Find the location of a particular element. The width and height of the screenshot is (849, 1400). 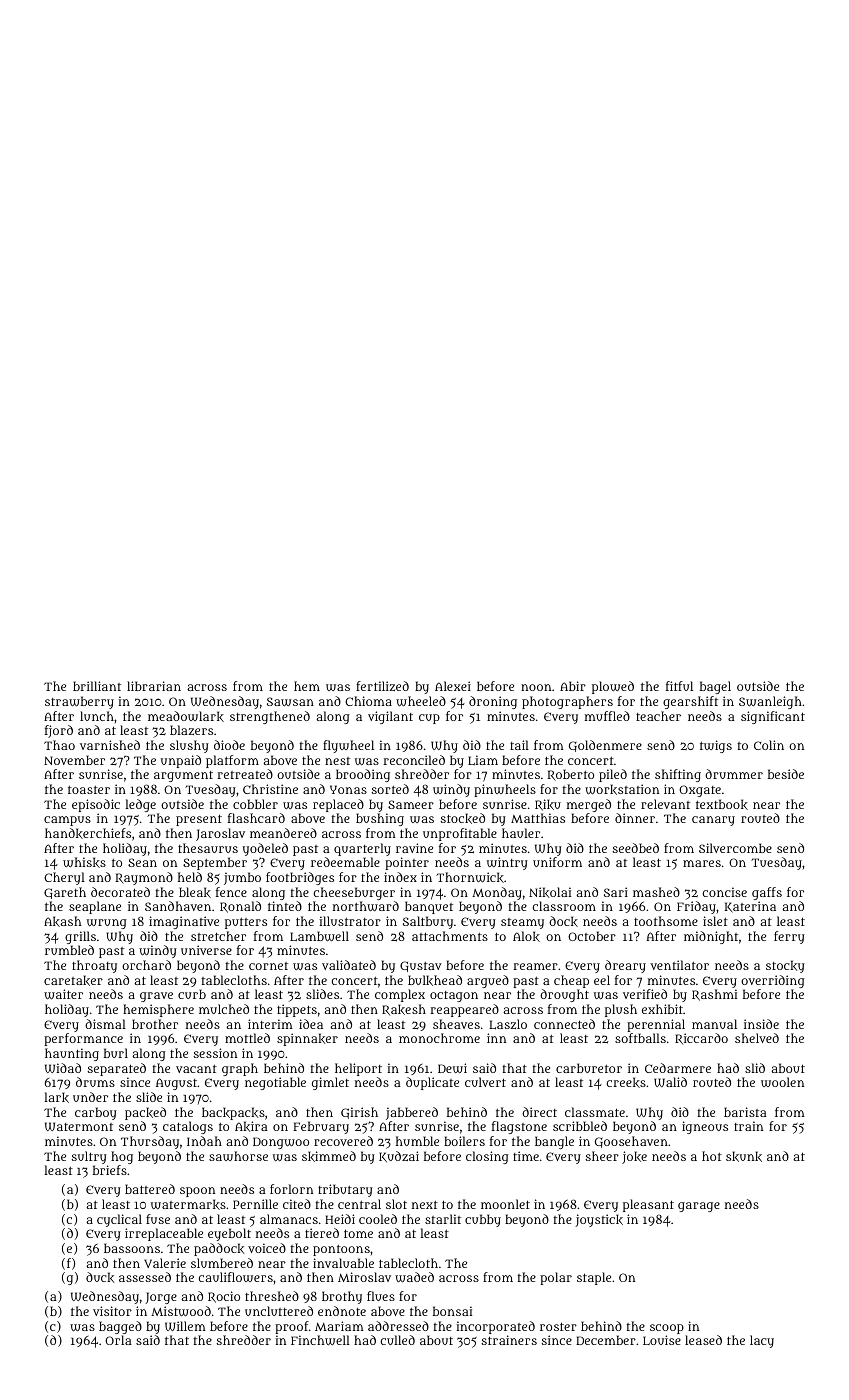

toaster is located at coordinates (89, 790).
